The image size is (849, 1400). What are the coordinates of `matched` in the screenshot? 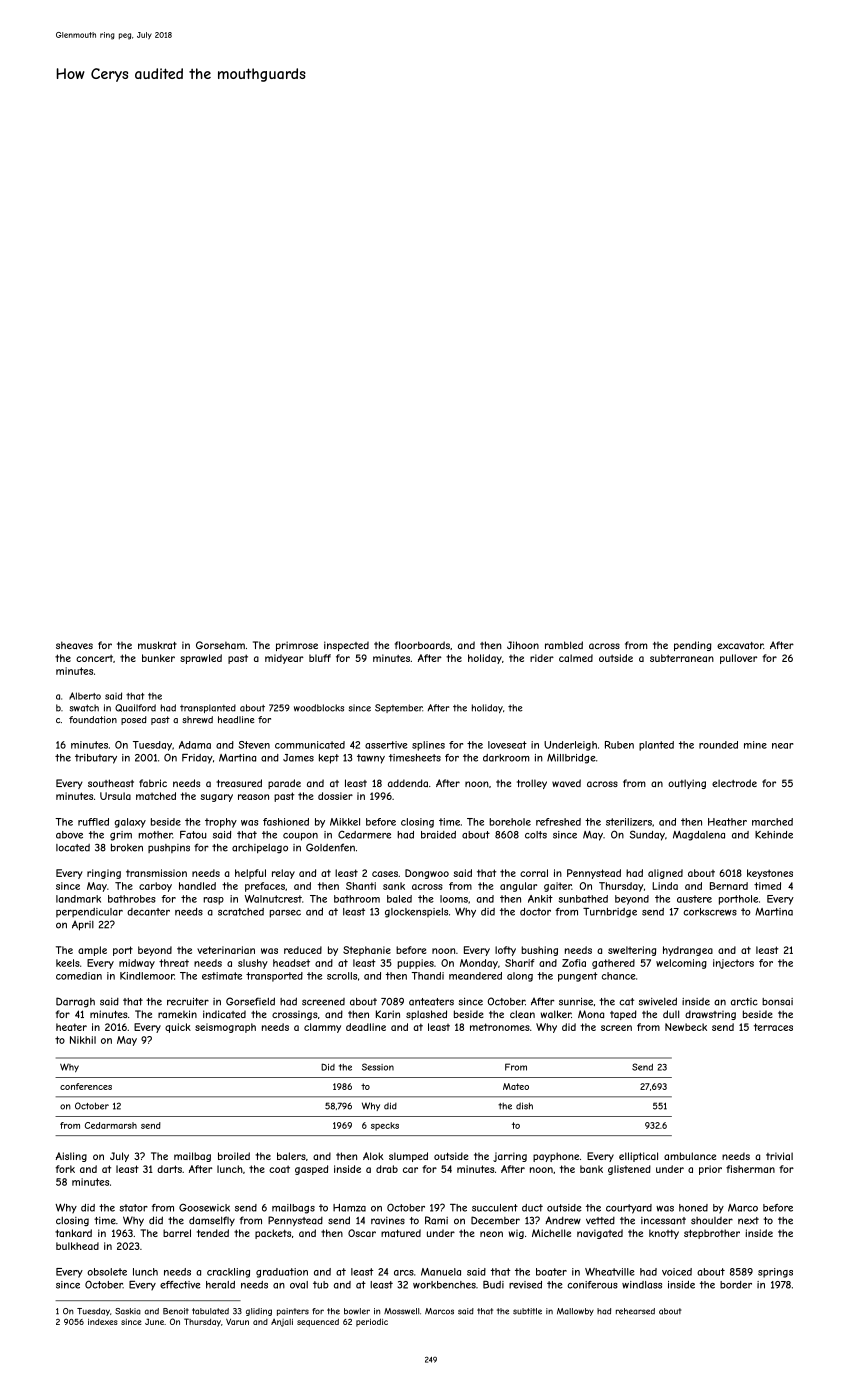 It's located at (156, 796).
